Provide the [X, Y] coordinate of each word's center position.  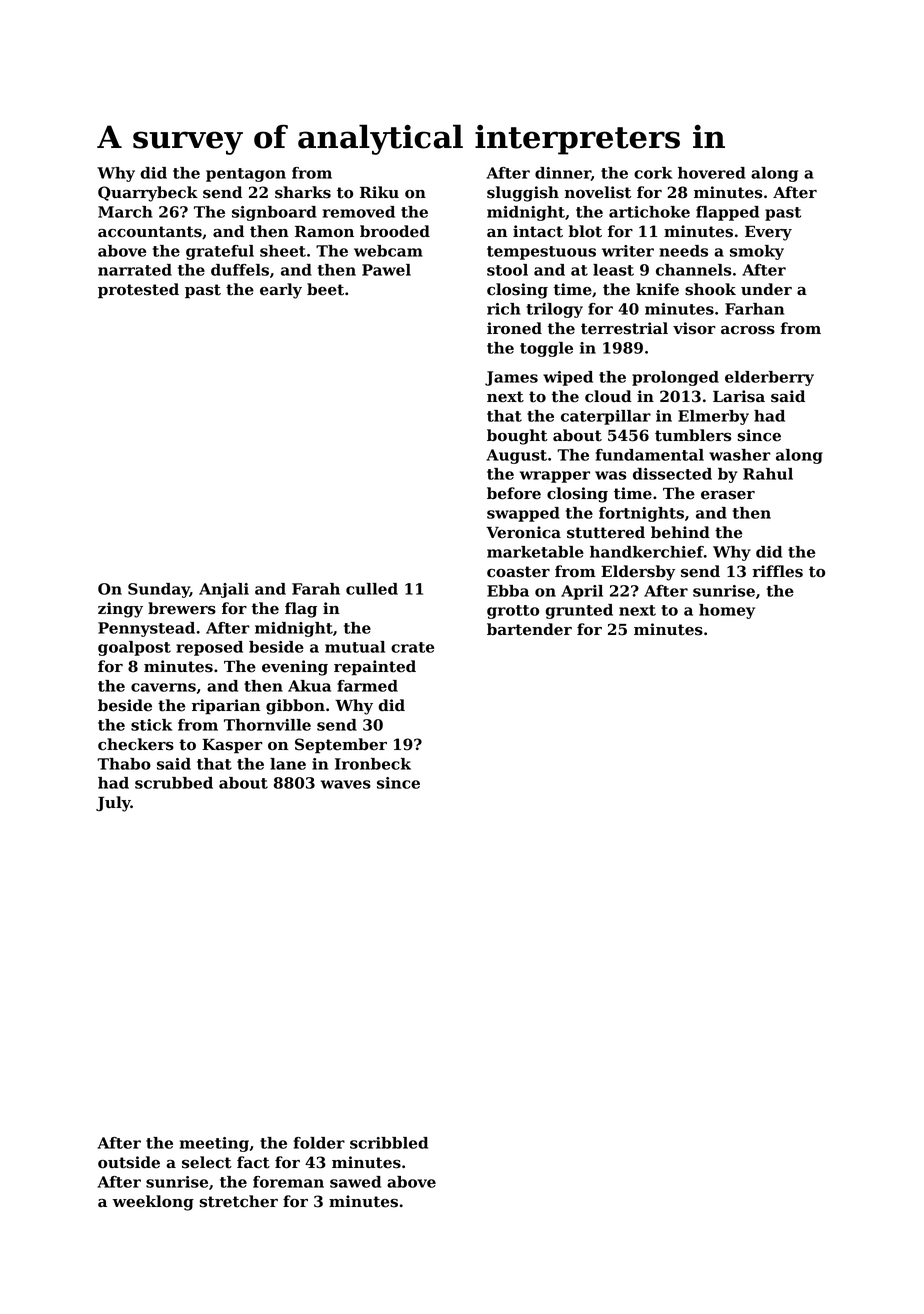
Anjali [224, 590]
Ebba [508, 591]
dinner [563, 173]
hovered [712, 173]
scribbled [389, 1143]
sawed [355, 1182]
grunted [579, 611]
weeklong [153, 1203]
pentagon [246, 175]
